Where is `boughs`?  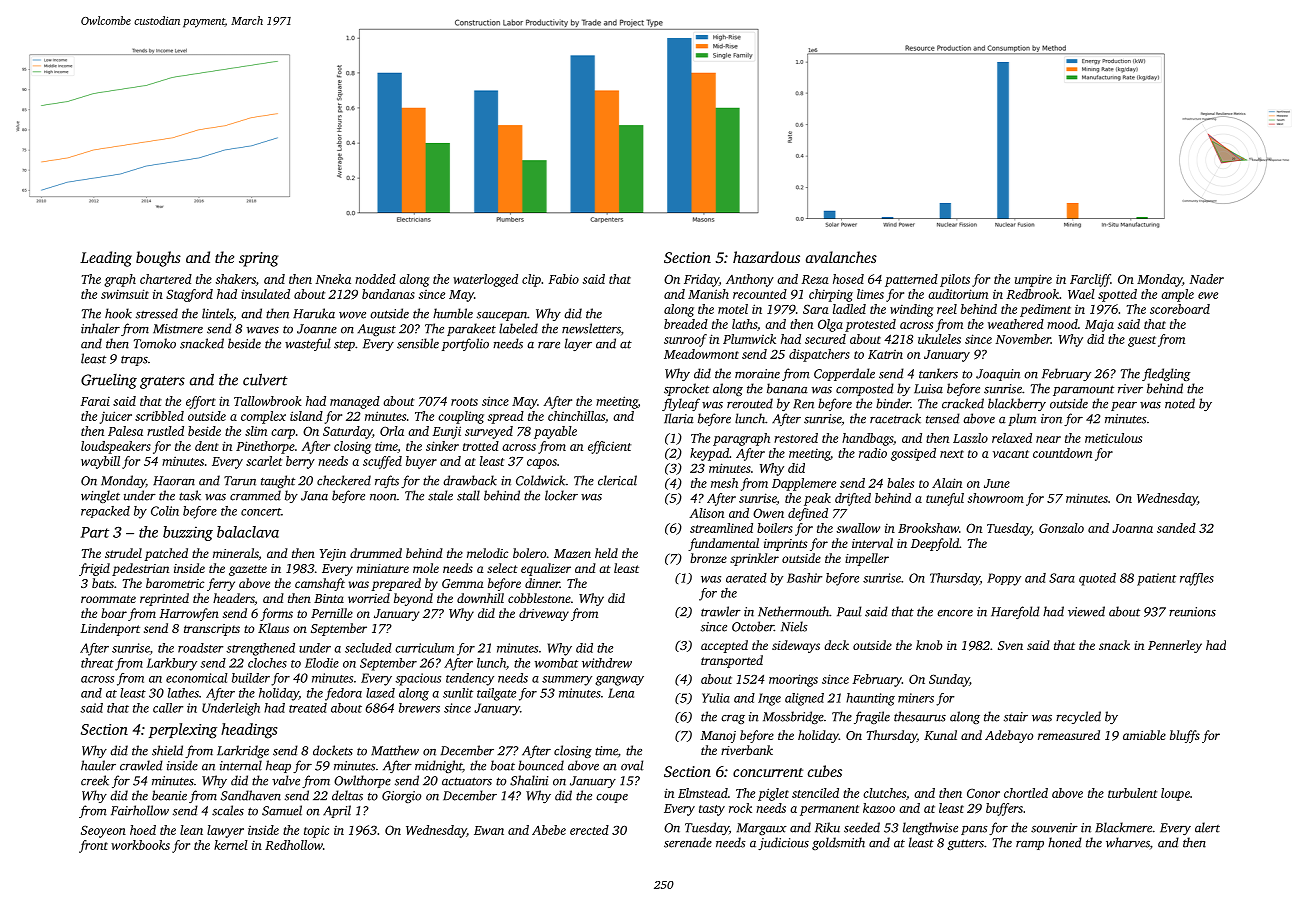
boughs is located at coordinates (158, 259).
